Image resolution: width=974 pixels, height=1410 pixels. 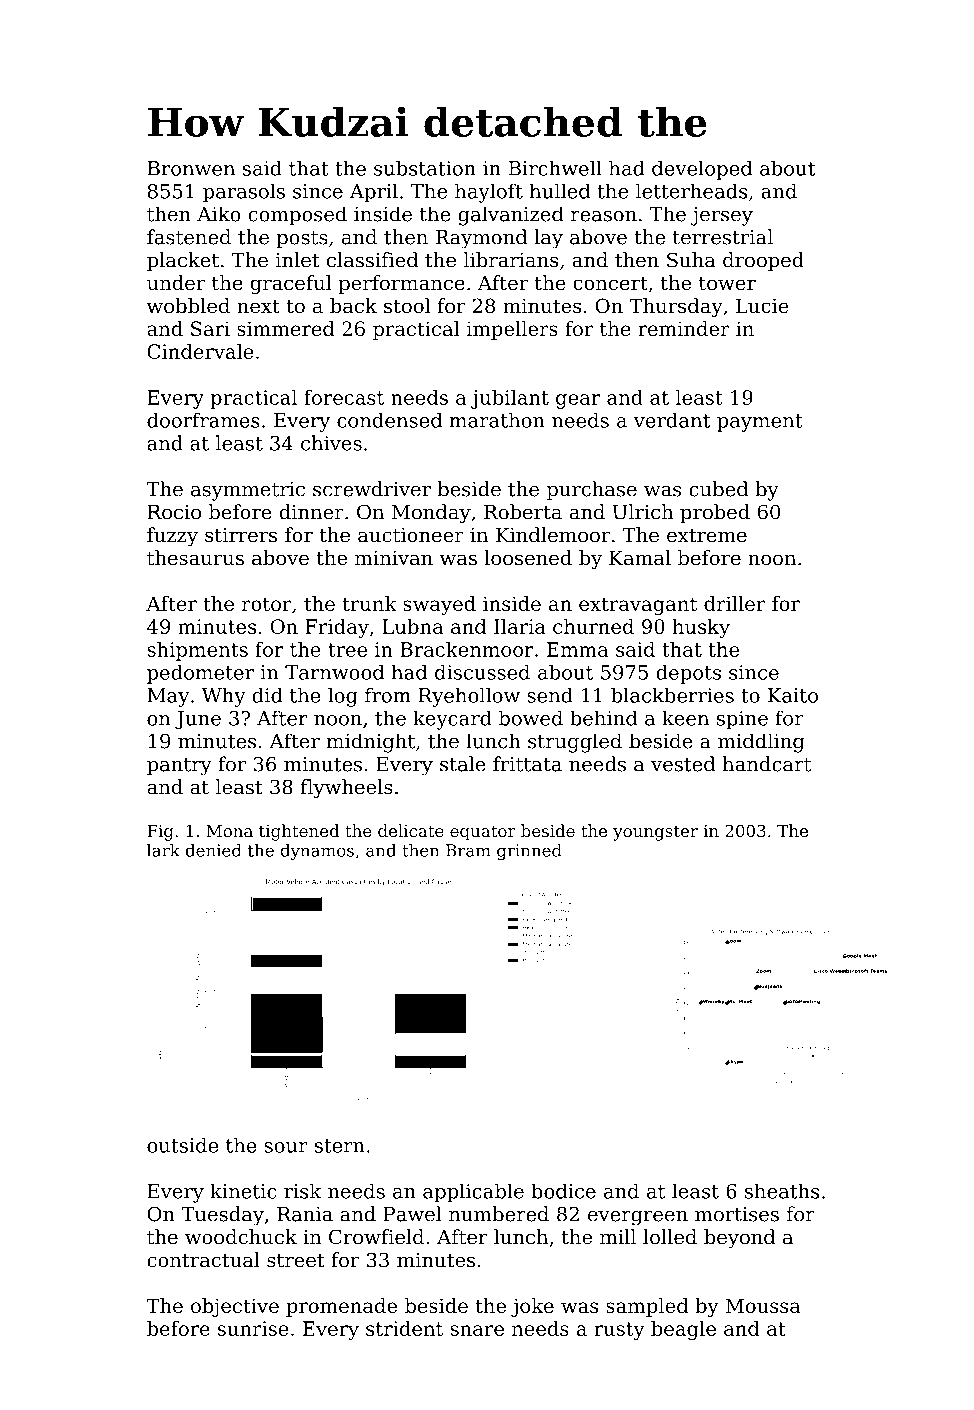 What do you see at coordinates (203, 420) in the page?
I see `doorframes` at bounding box center [203, 420].
